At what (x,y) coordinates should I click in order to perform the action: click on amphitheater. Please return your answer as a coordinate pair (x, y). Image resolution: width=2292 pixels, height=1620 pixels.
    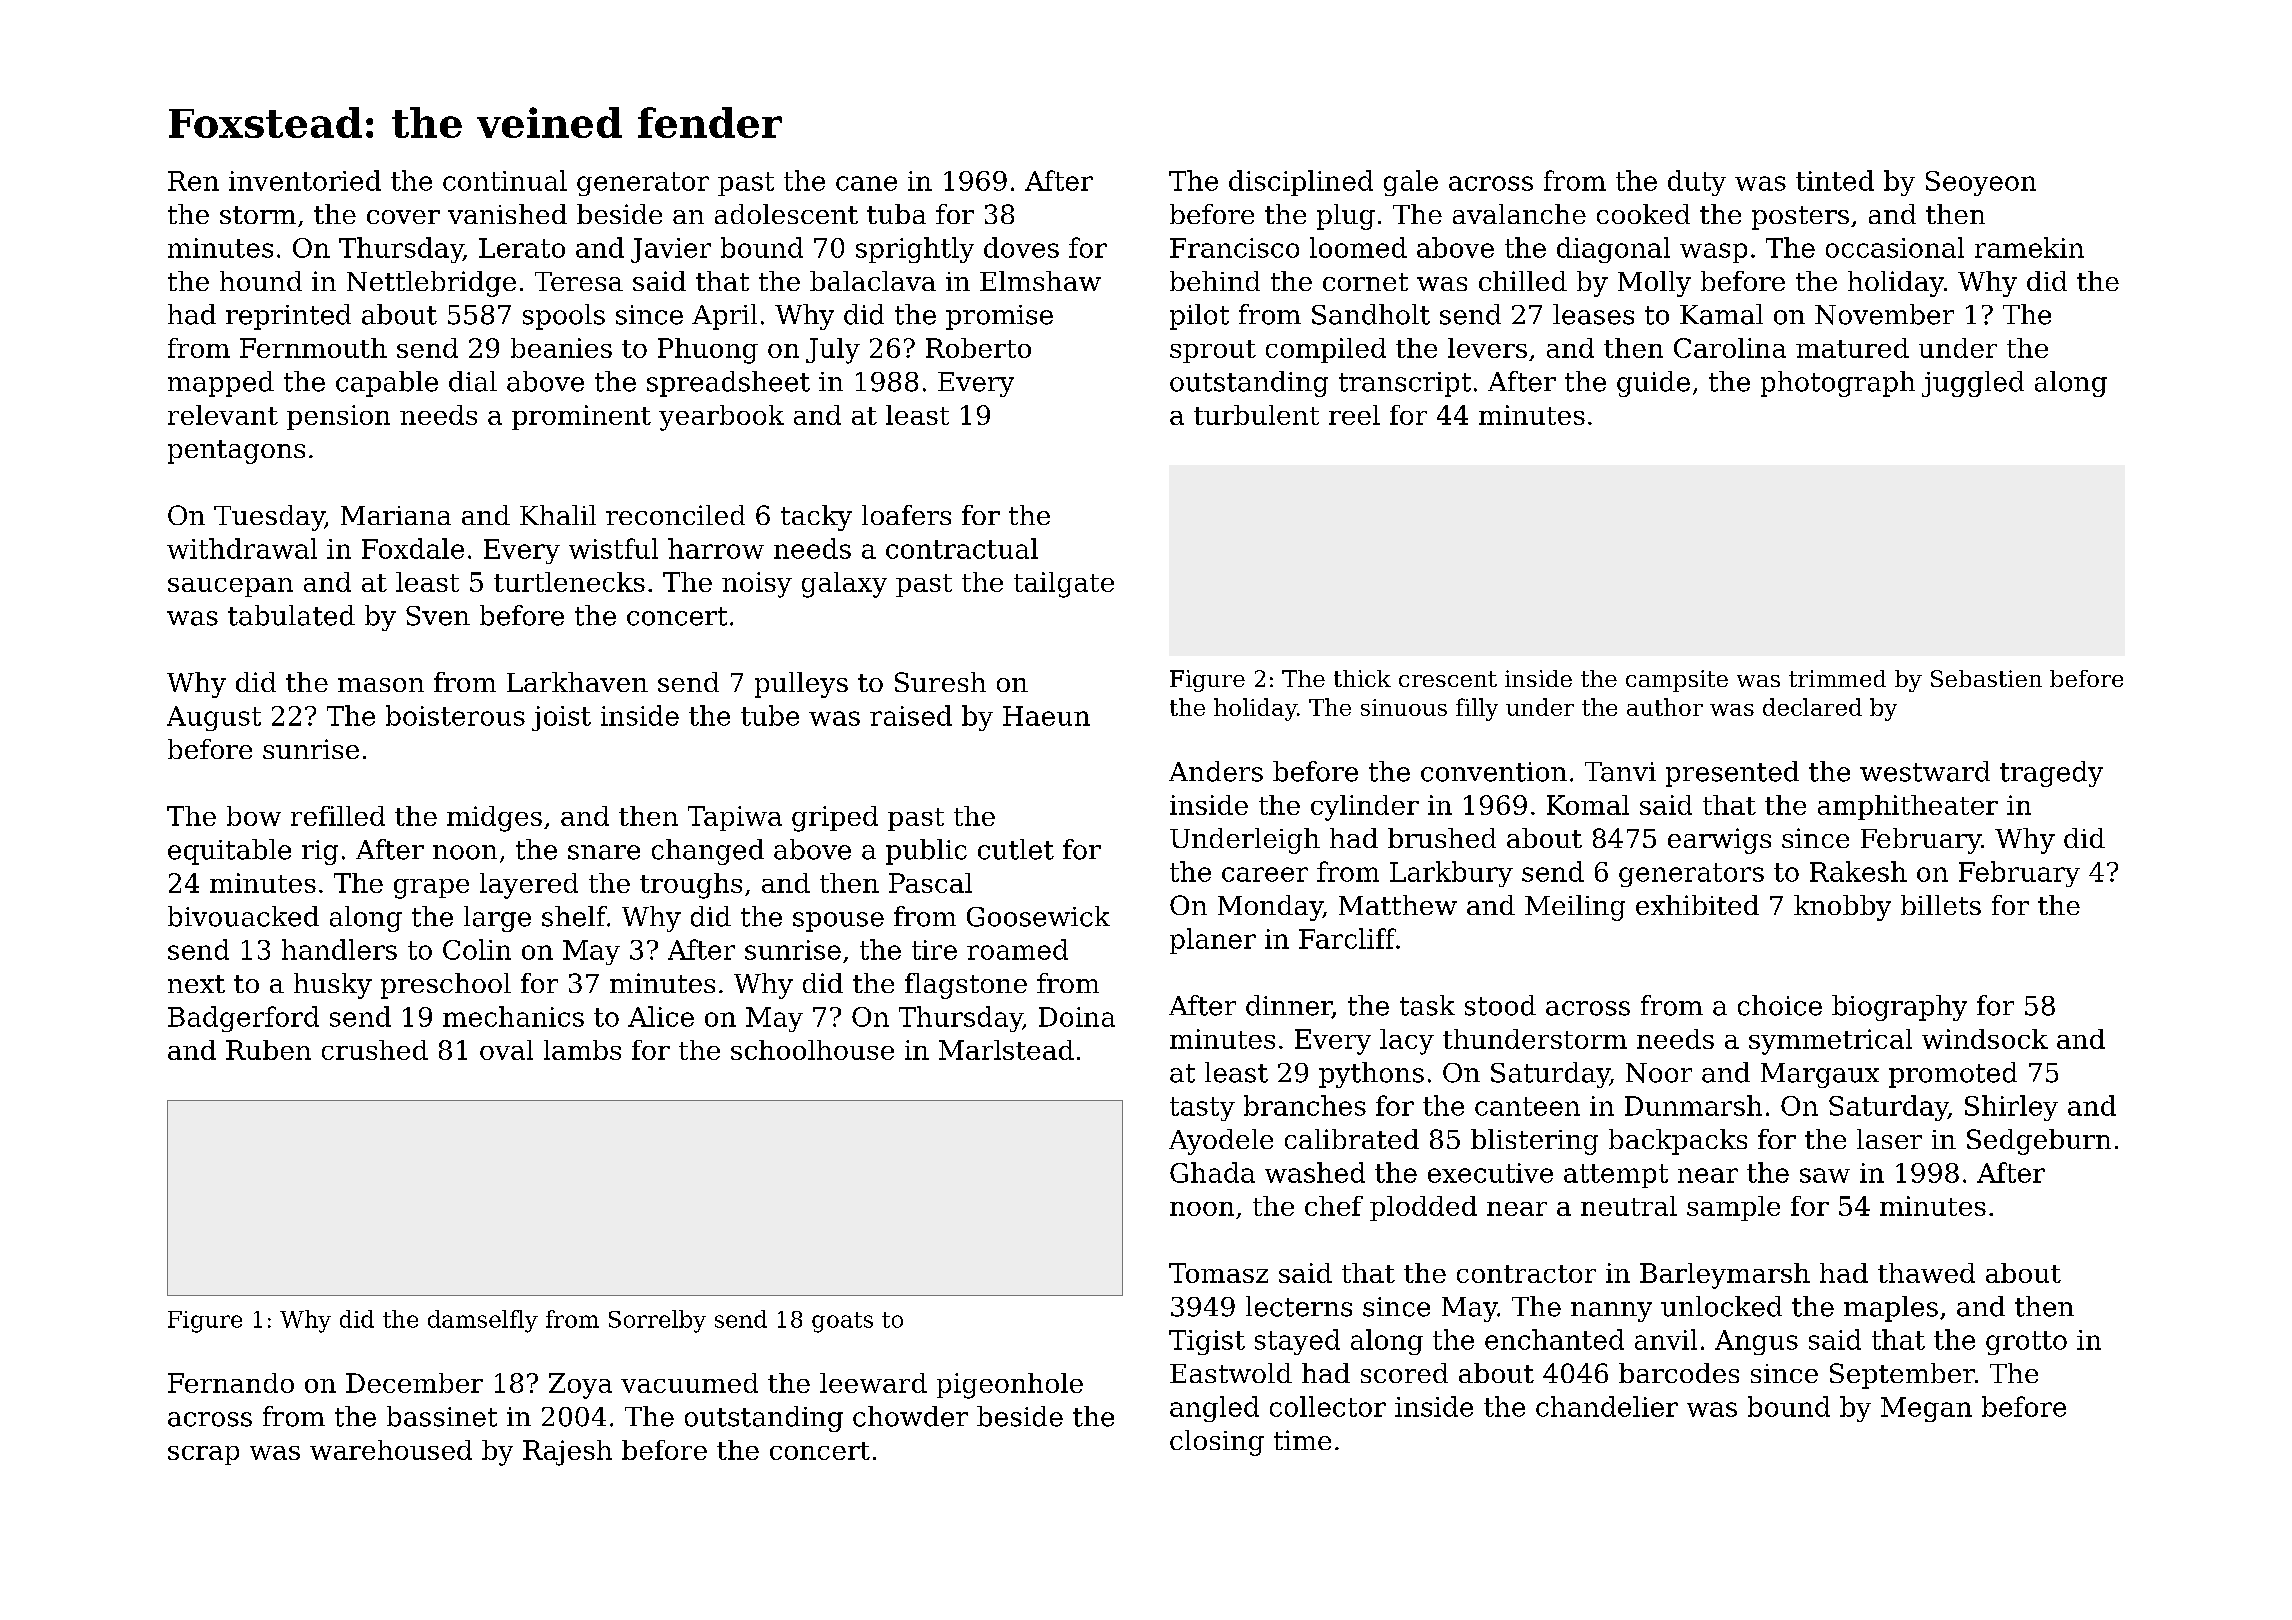
    Looking at the image, I should click on (1908, 807).
